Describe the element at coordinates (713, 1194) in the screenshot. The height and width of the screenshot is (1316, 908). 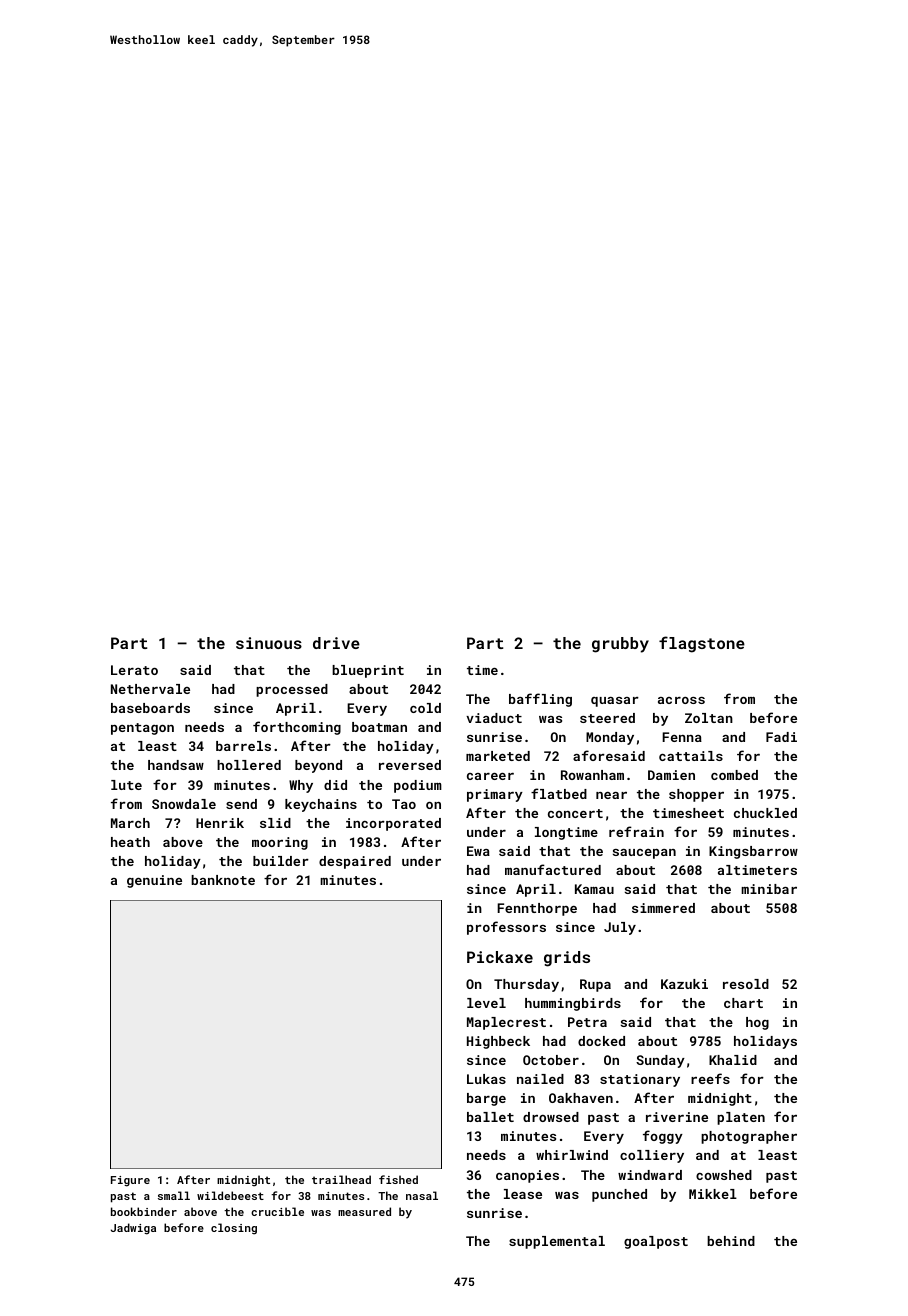
I see `Mikkel` at that location.
